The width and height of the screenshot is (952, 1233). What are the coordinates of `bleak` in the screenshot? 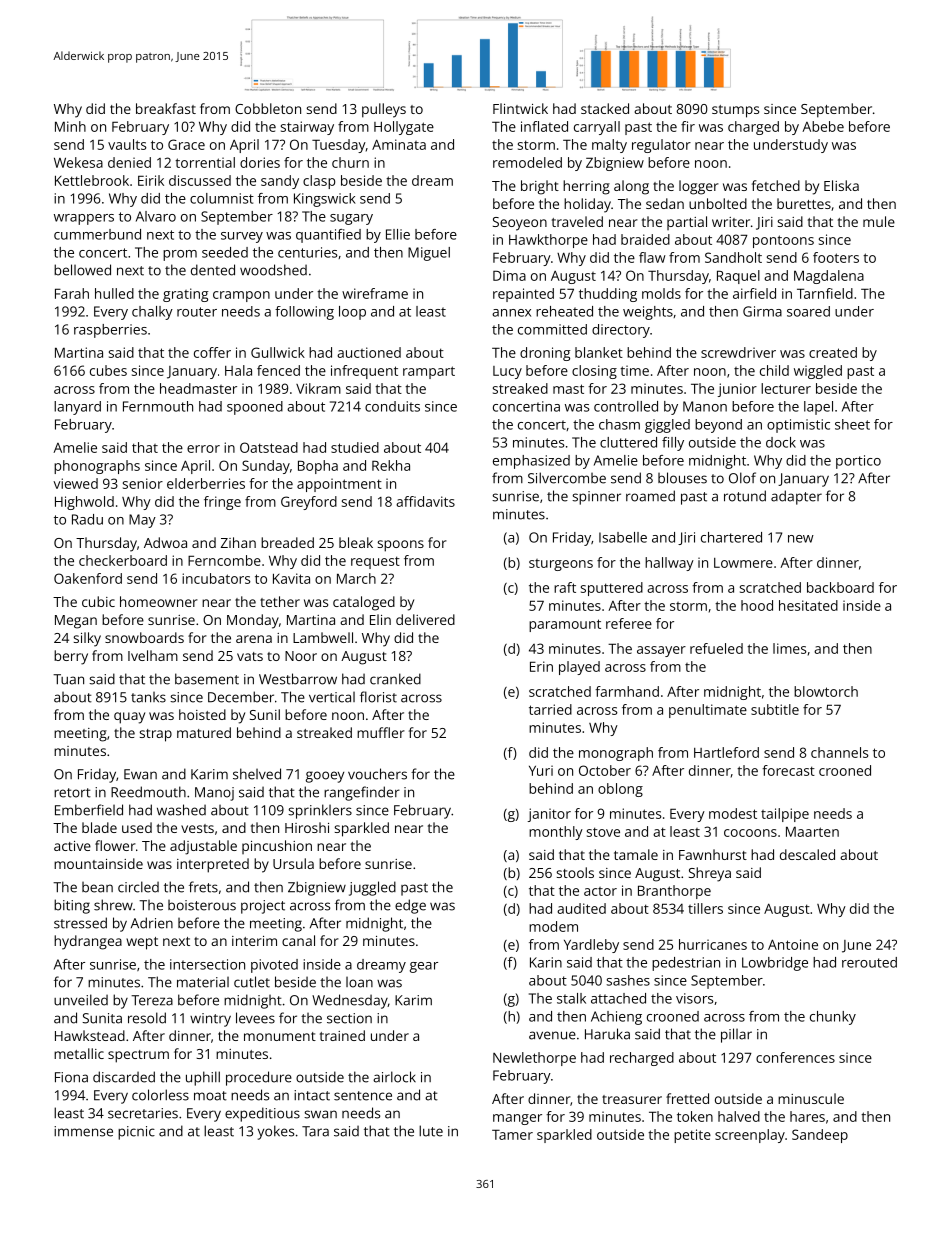 It's located at (356, 542).
